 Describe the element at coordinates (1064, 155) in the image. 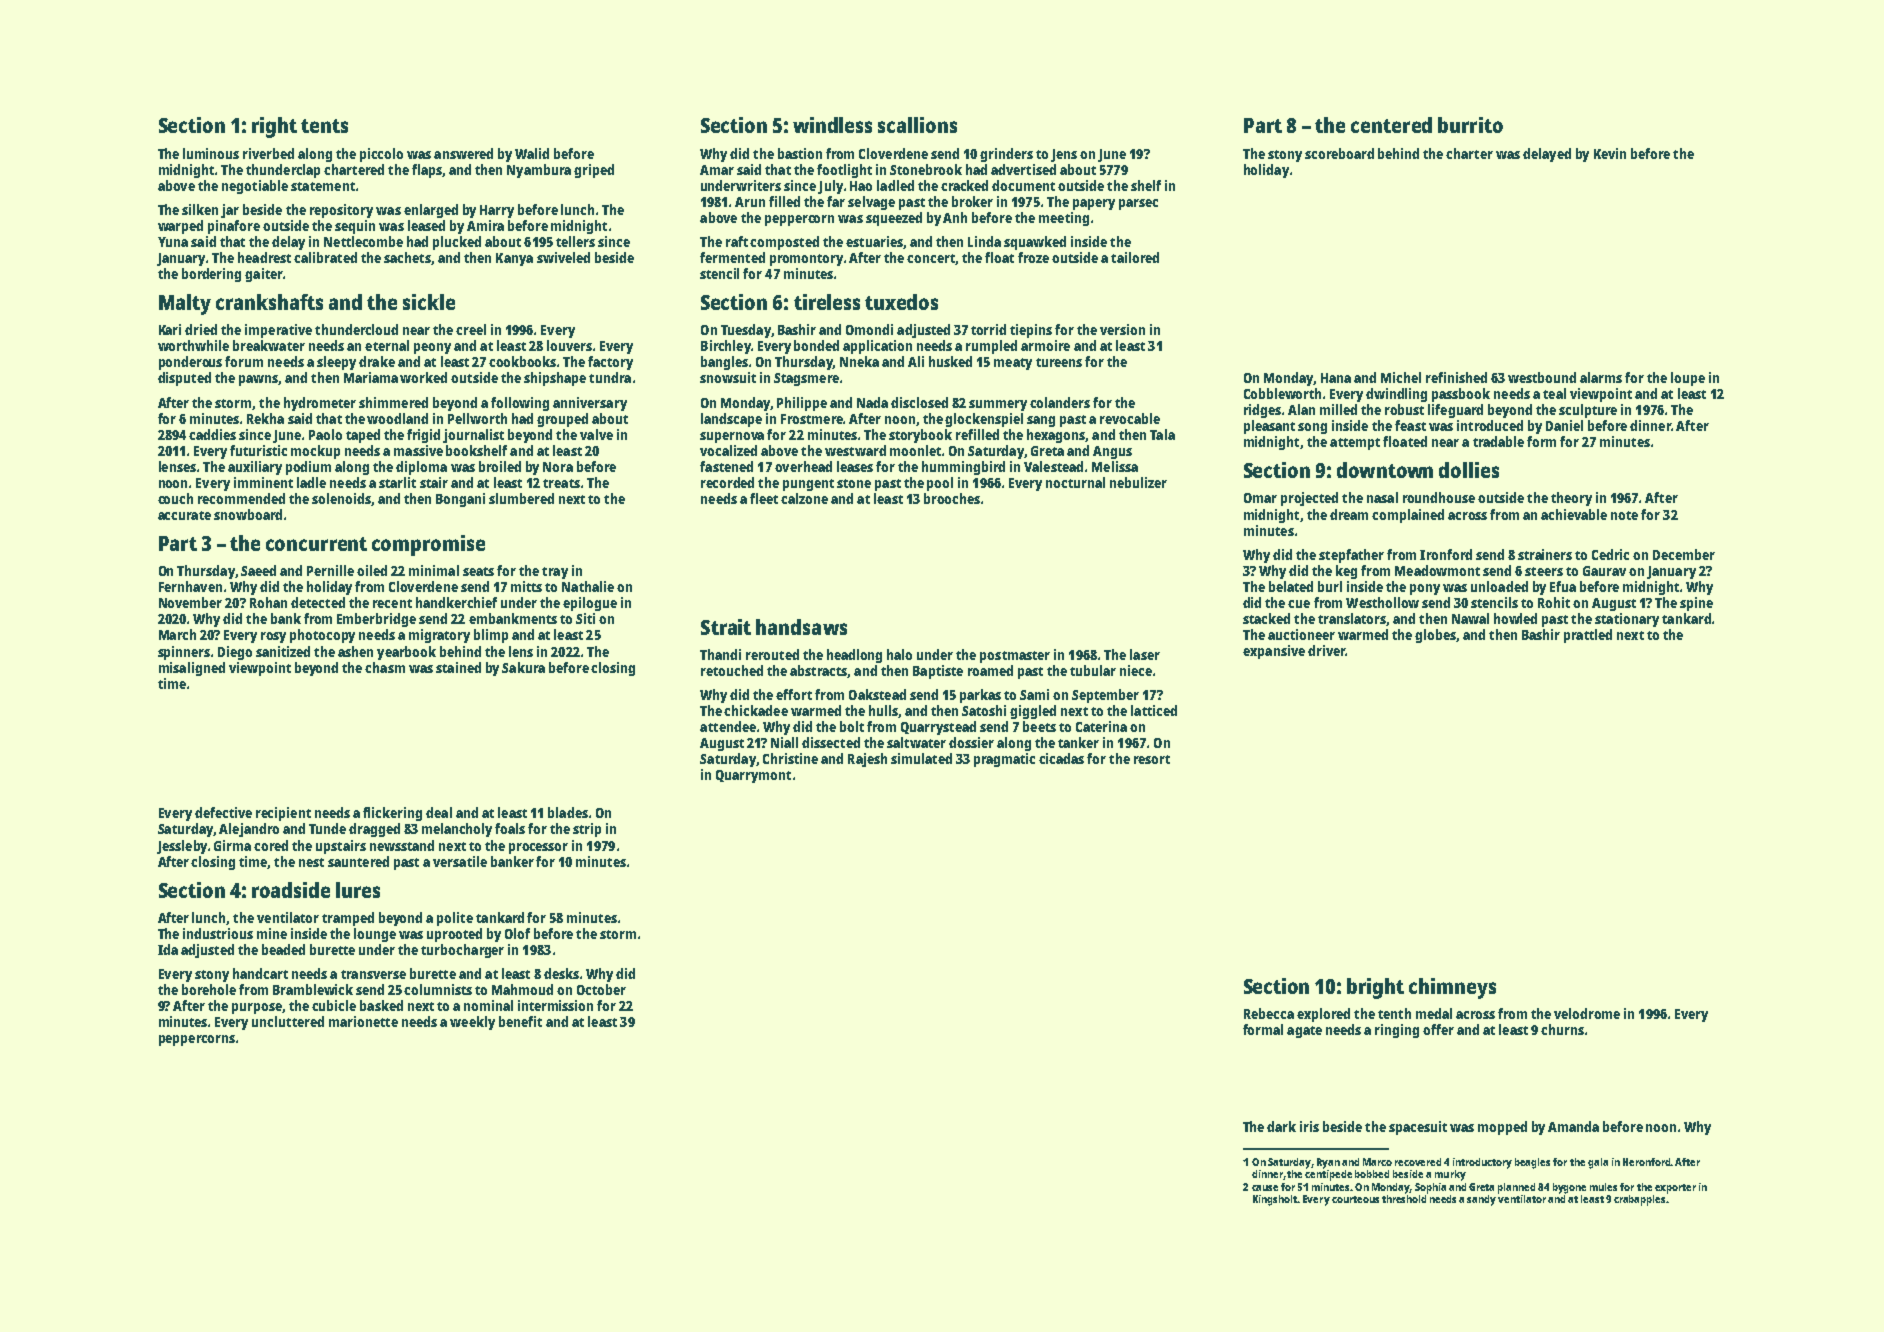

I see `Jens` at that location.
